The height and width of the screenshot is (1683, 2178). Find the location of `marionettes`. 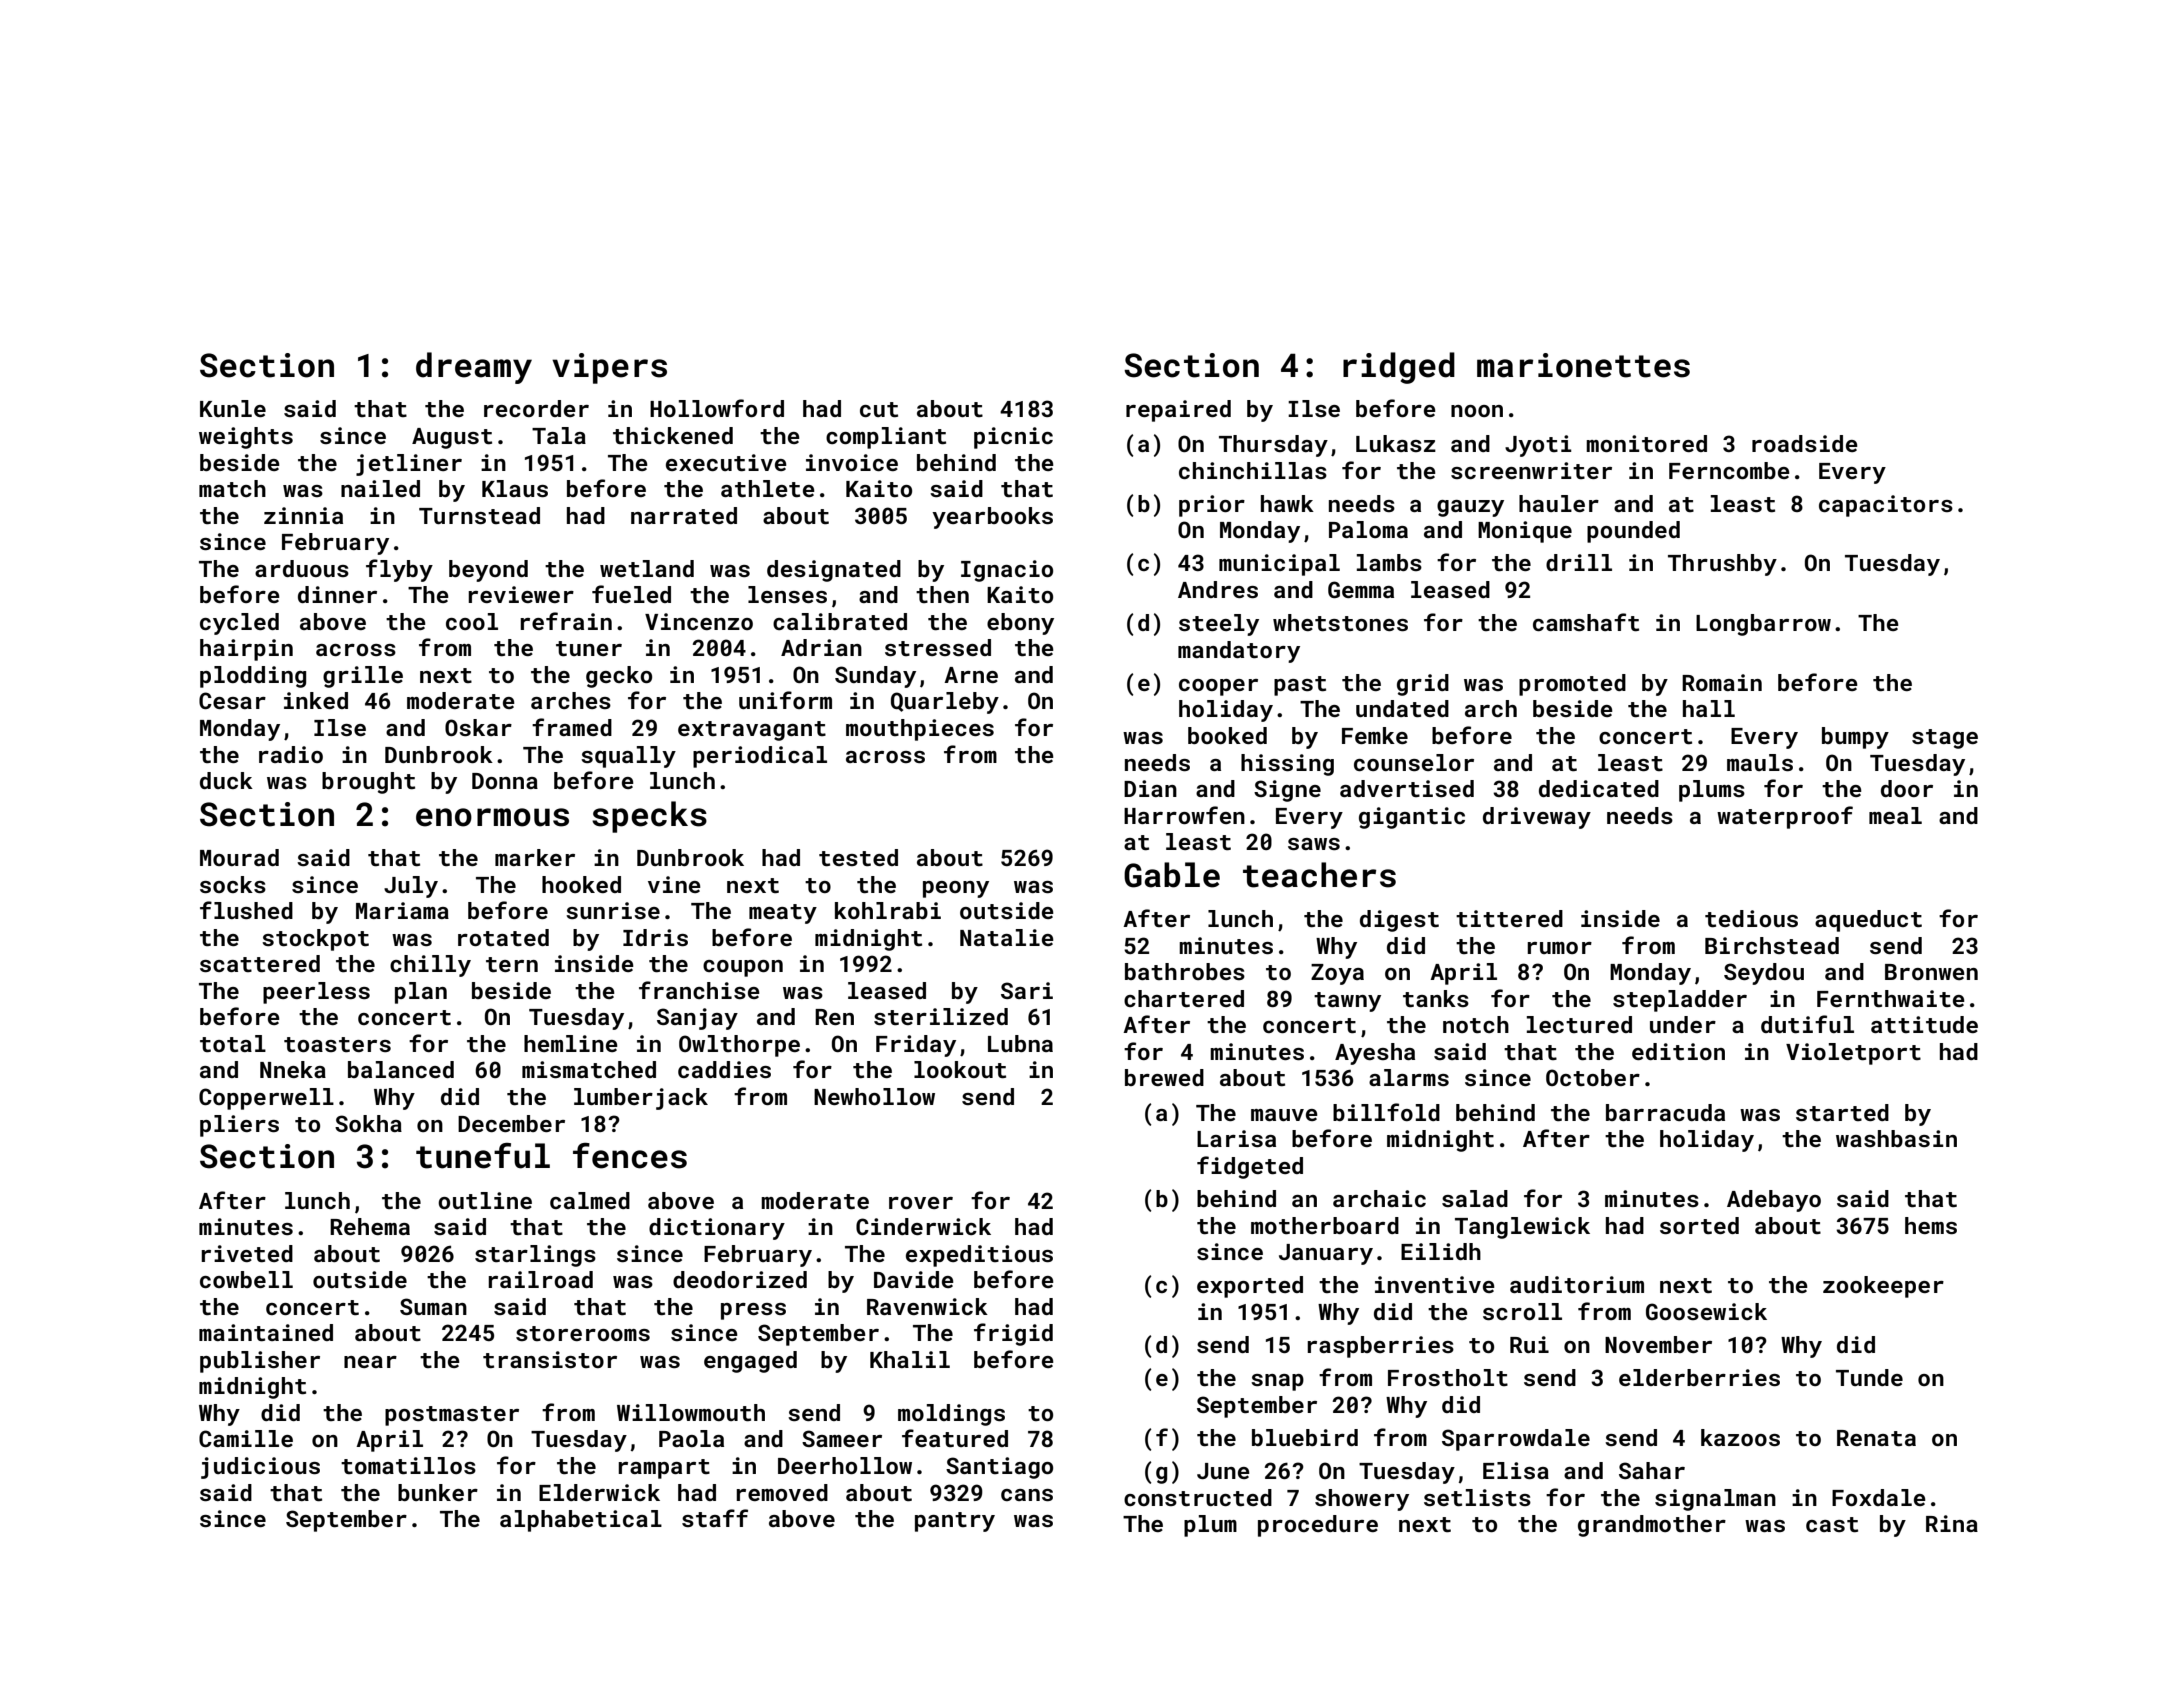

marionettes is located at coordinates (1583, 365).
